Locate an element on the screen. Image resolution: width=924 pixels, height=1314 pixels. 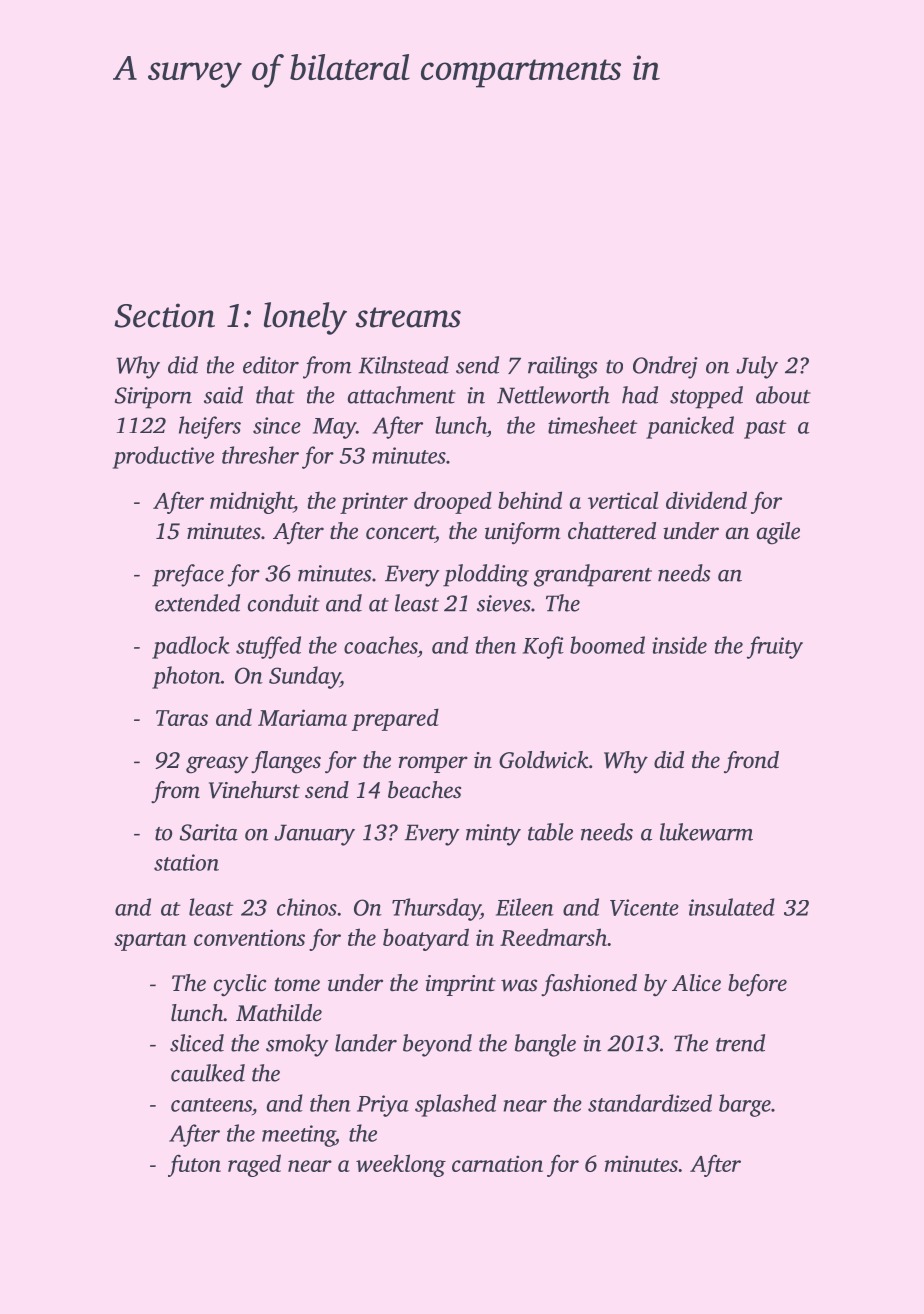
bangle is located at coordinates (545, 1045).
